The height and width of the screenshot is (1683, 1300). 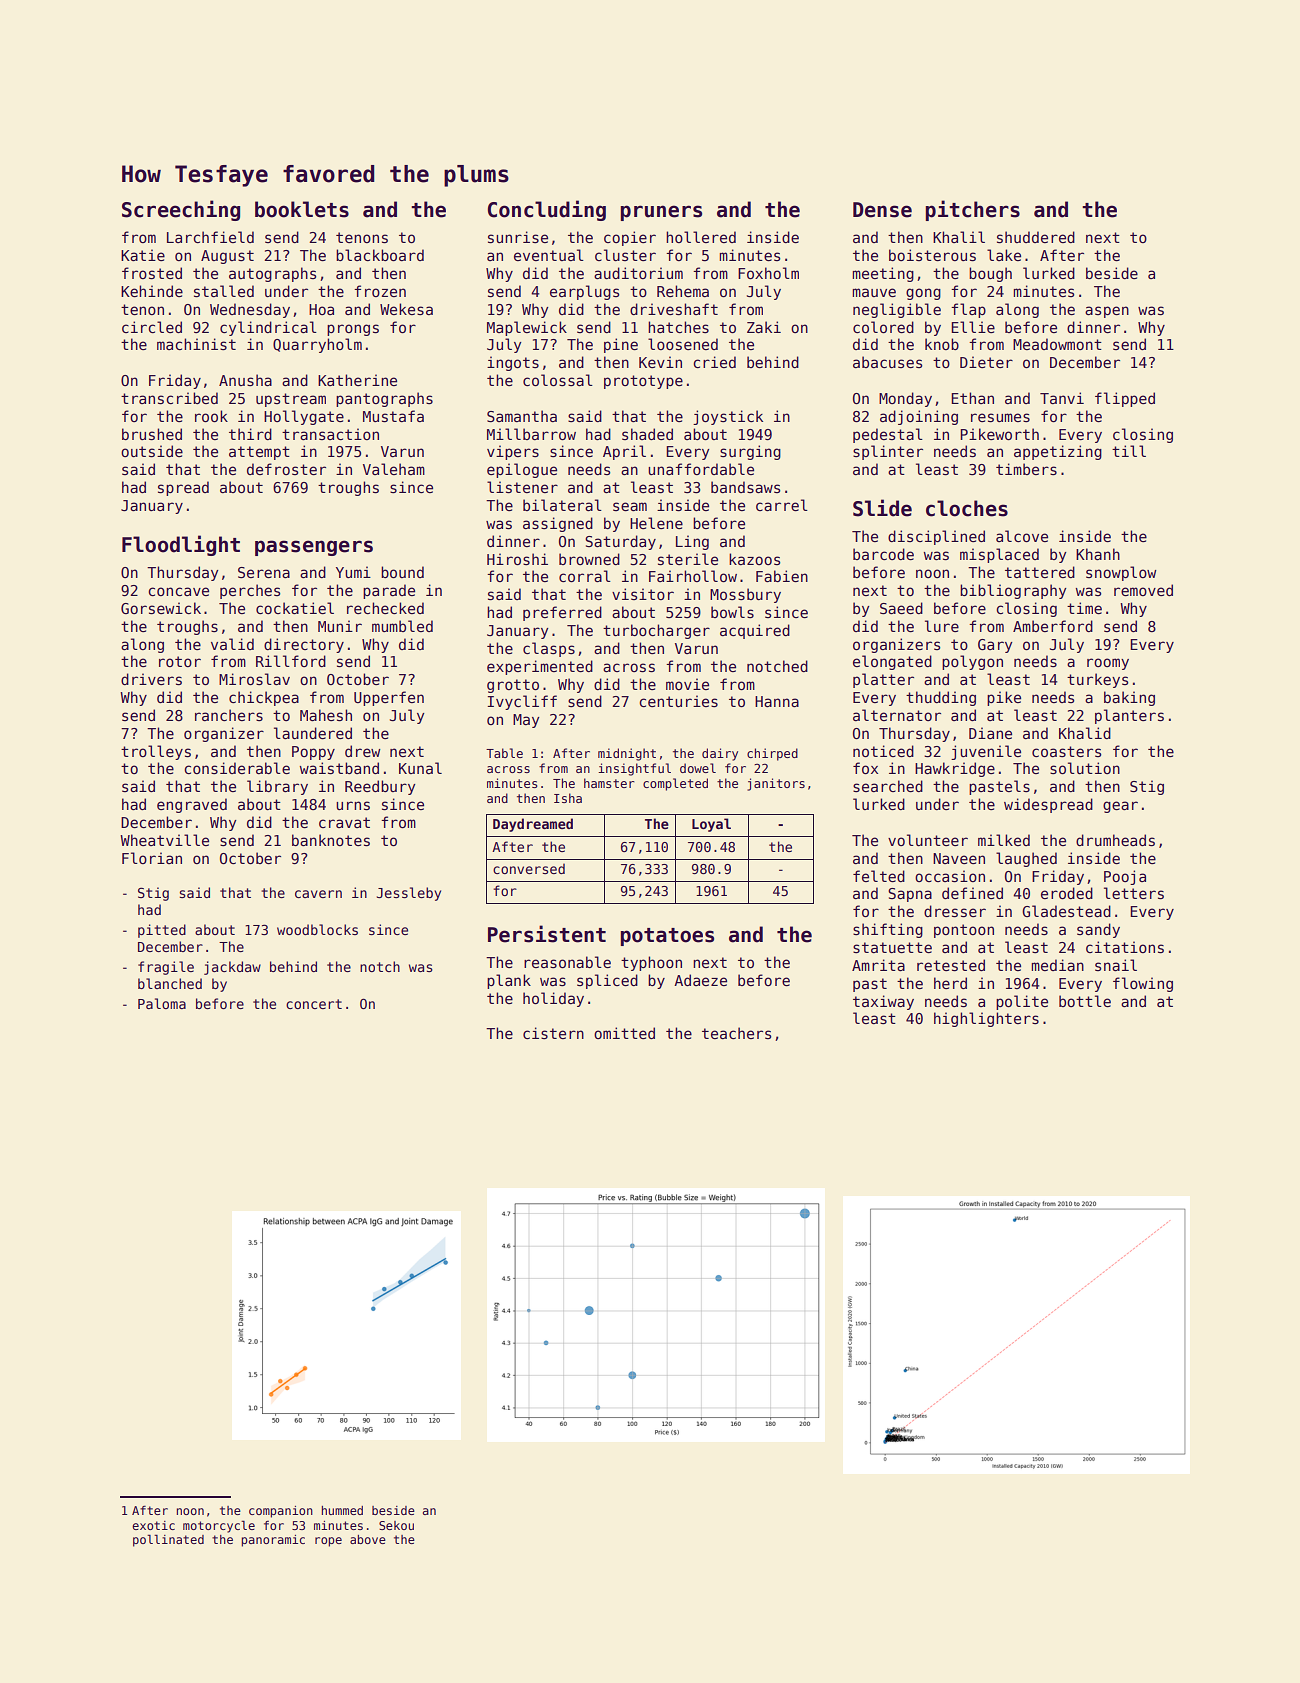 I want to click on hatches, so click(x=678, y=327).
